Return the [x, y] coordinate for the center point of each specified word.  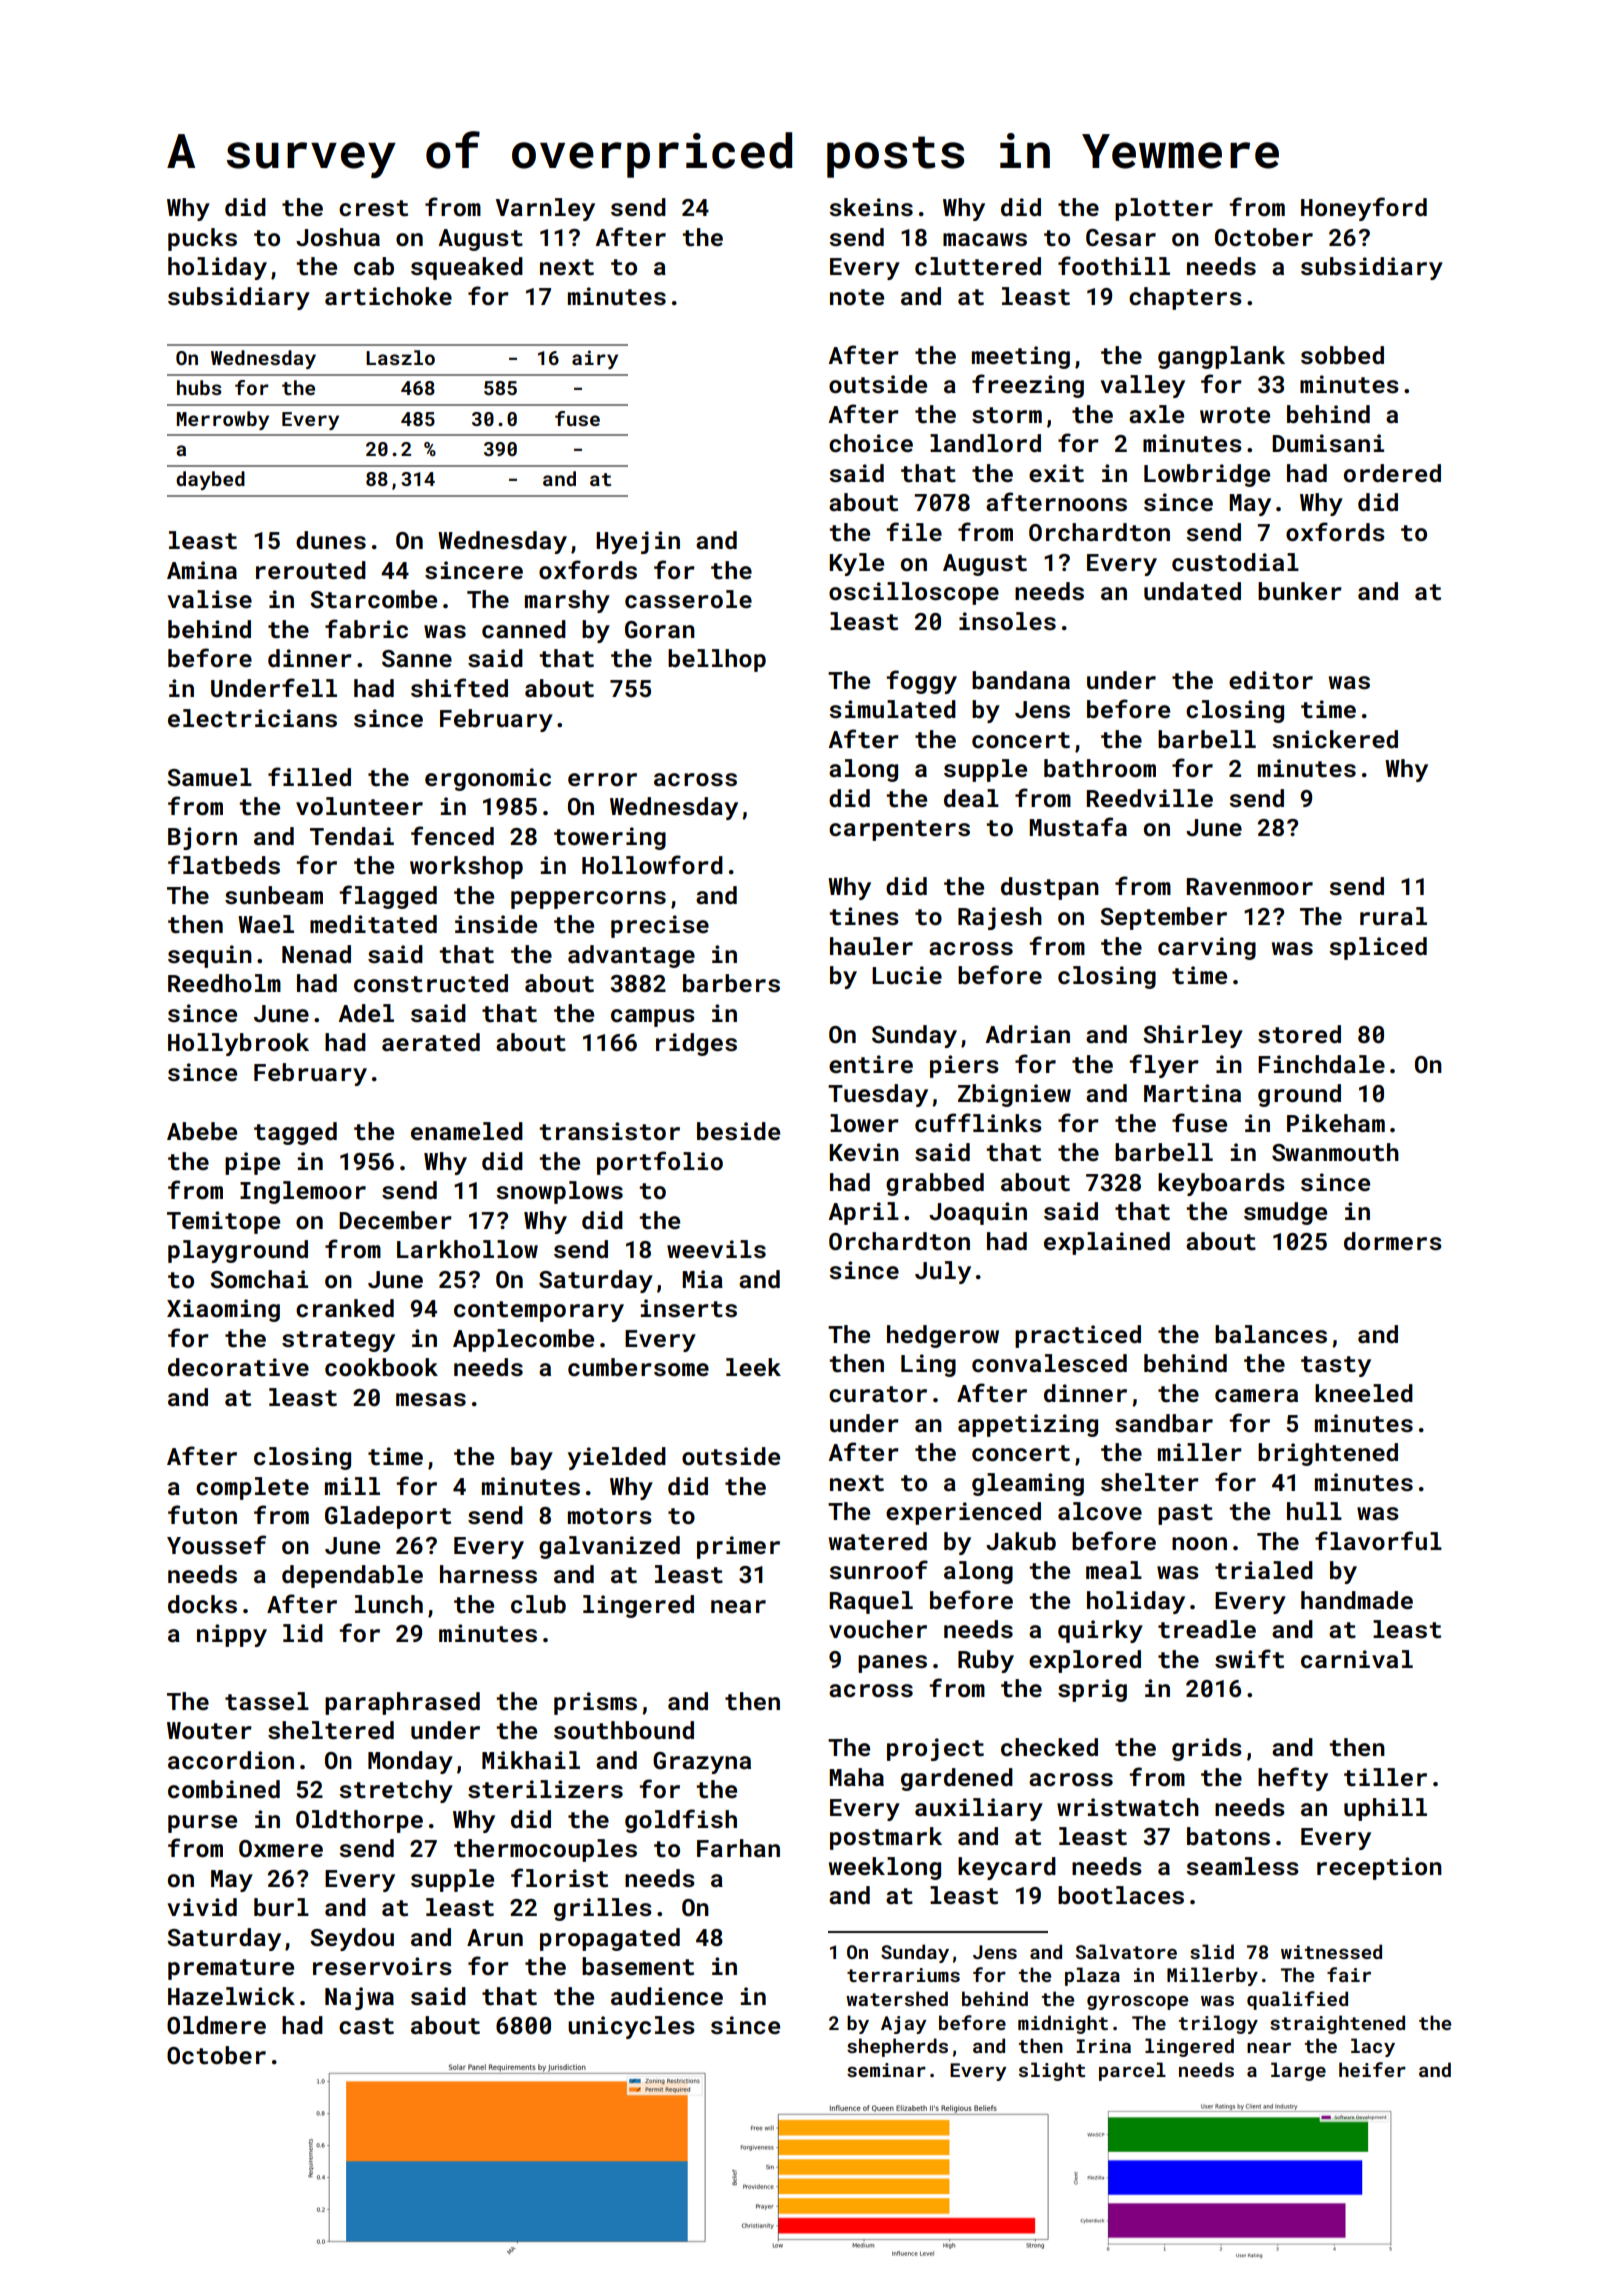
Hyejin [638, 542]
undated [1192, 591]
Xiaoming [223, 1310]
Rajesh [1000, 918]
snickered [1335, 739]
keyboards [1221, 1184]
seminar [886, 2070]
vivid [202, 1907]
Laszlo [400, 357]
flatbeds [224, 865]
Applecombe [523, 1340]
